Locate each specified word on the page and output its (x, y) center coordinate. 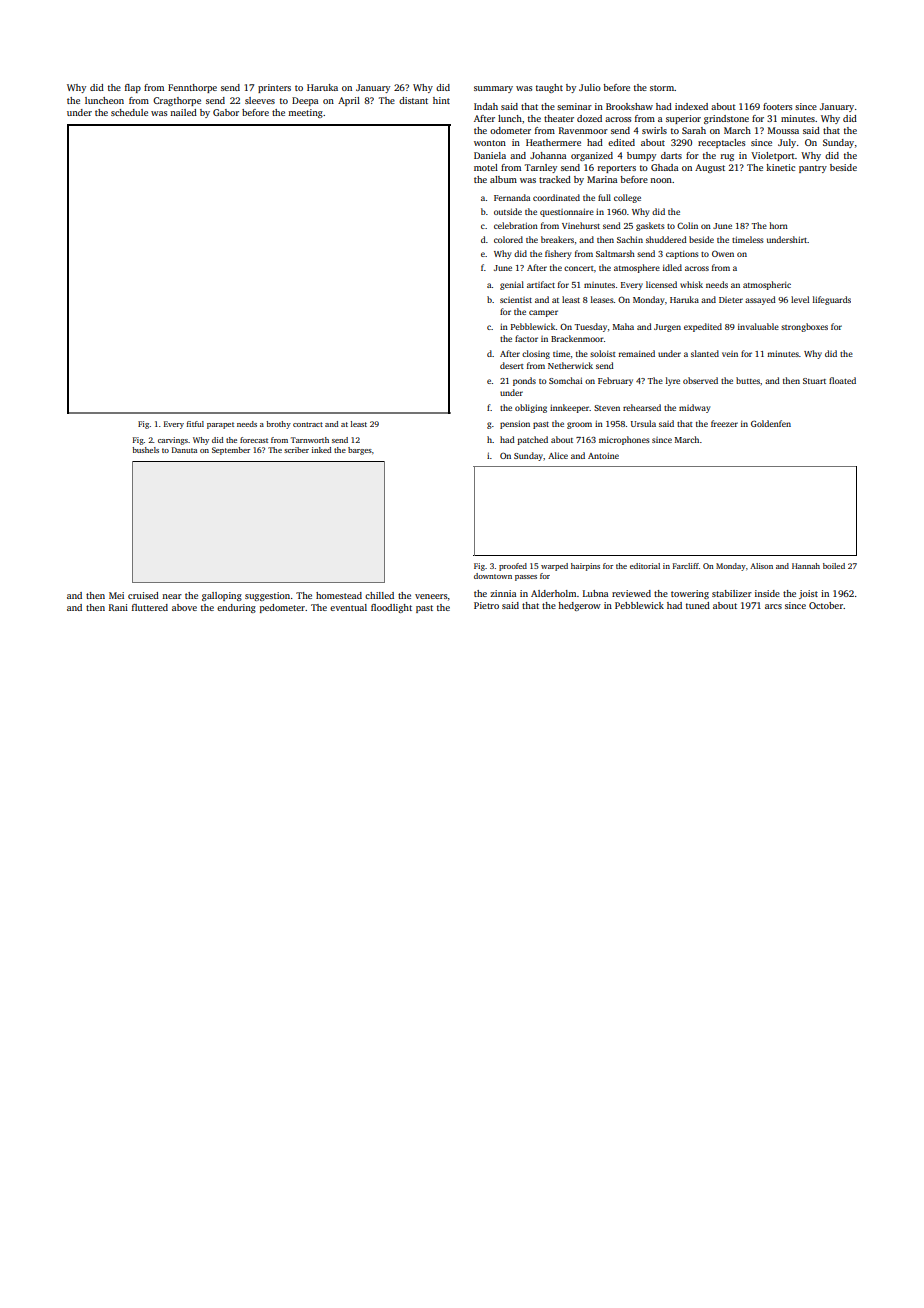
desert (512, 365)
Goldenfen (771, 423)
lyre (673, 381)
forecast (254, 440)
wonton (490, 143)
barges (360, 451)
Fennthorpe (192, 88)
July (787, 143)
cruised (143, 595)
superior (683, 119)
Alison (761, 566)
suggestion (267, 596)
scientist (516, 300)
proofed (513, 567)
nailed (183, 112)
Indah (486, 106)
